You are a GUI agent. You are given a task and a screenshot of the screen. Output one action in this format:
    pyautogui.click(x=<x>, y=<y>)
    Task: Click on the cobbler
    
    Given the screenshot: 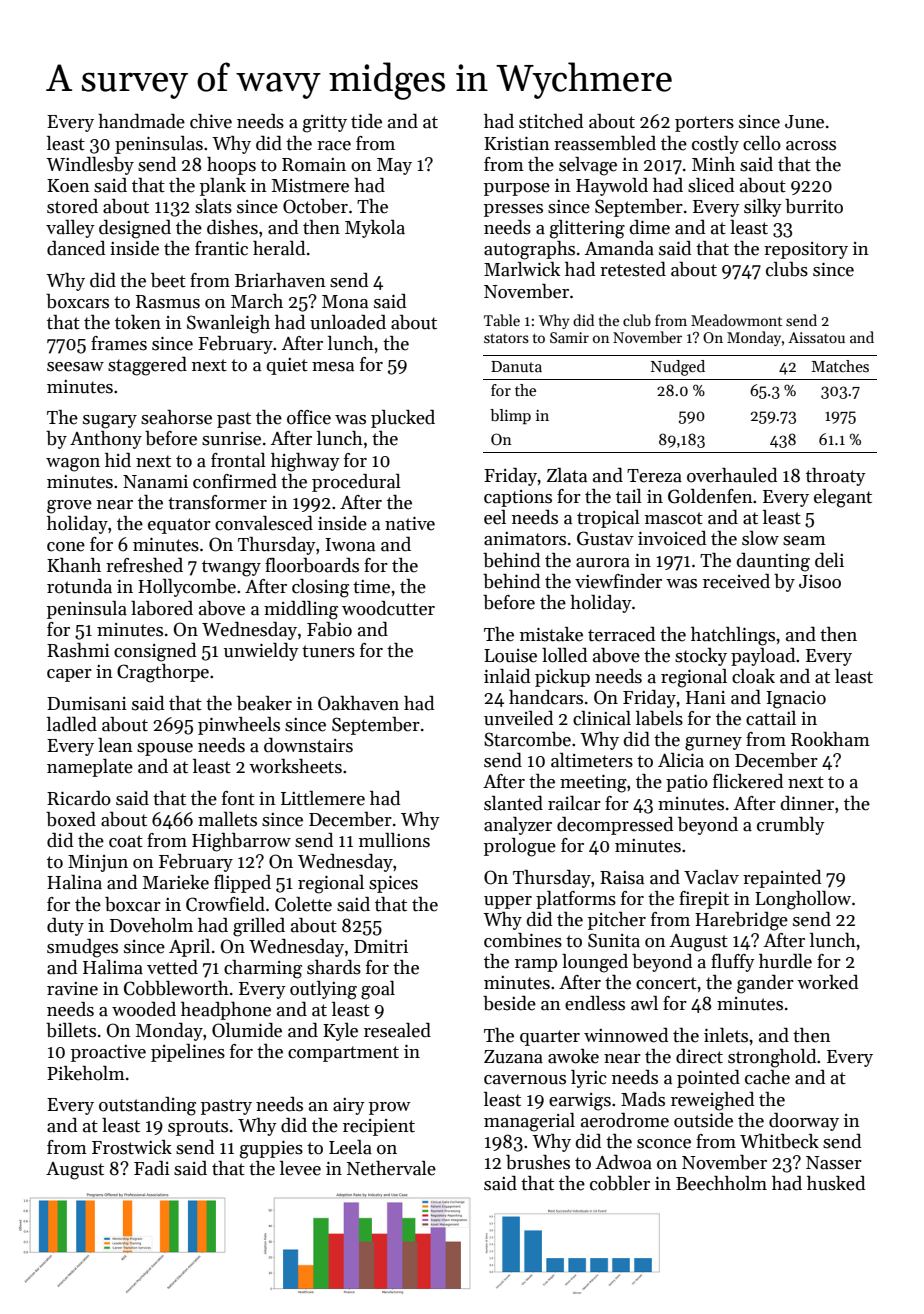 What is the action you would take?
    pyautogui.click(x=620, y=1183)
